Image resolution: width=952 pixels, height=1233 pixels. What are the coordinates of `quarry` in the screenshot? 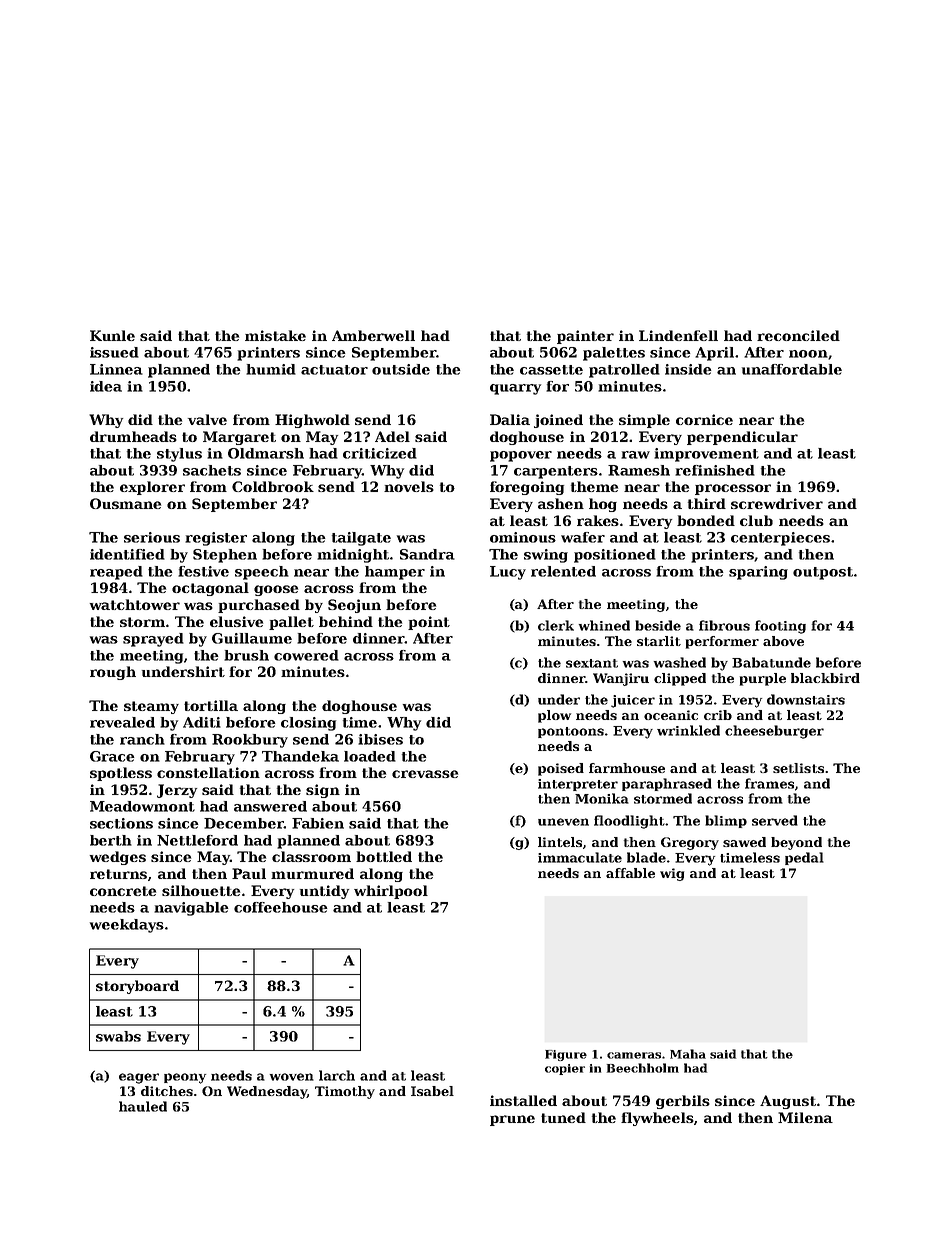 It's located at (515, 389).
